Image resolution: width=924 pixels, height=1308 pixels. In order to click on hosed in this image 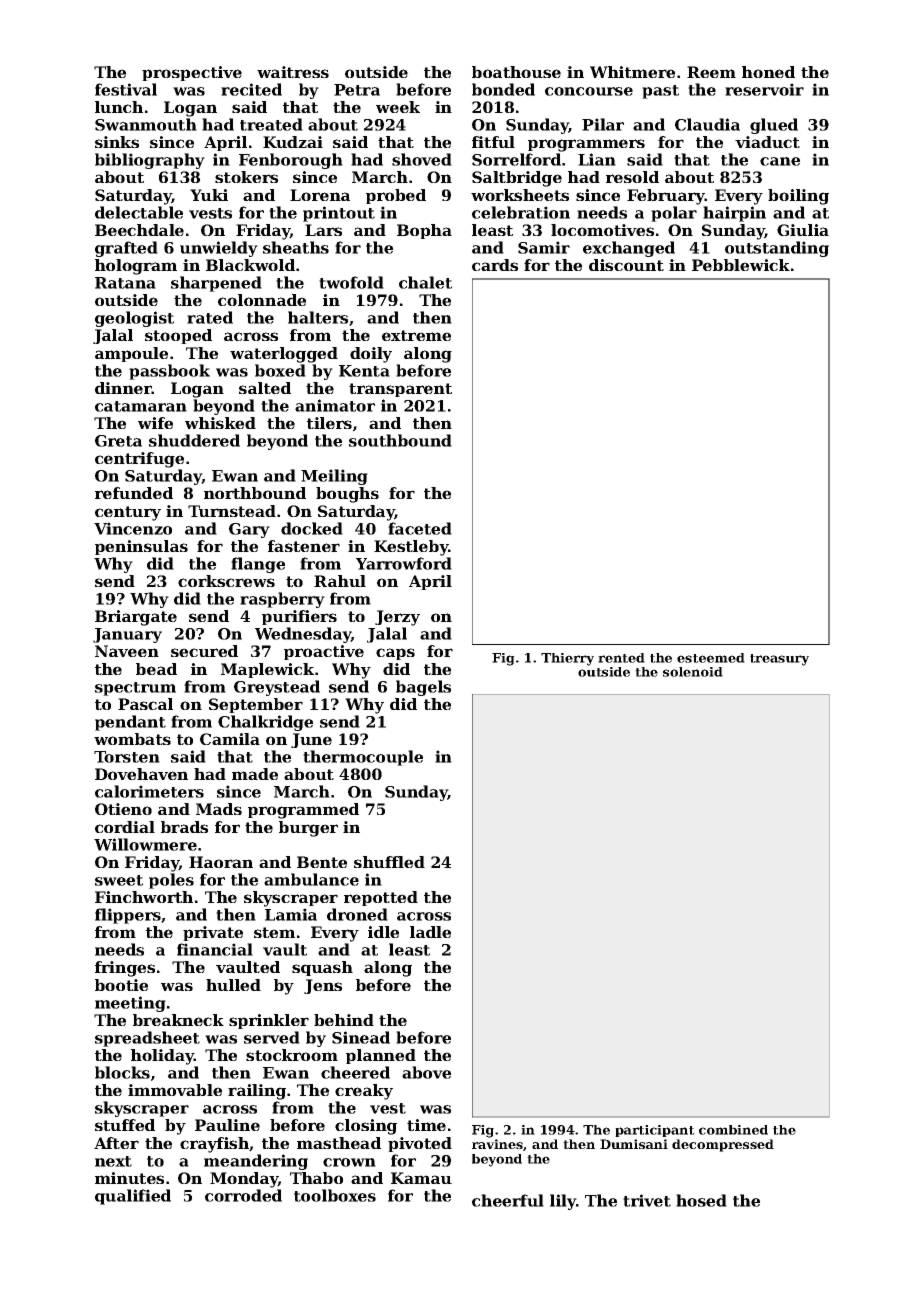, I will do `click(701, 1200)`.
